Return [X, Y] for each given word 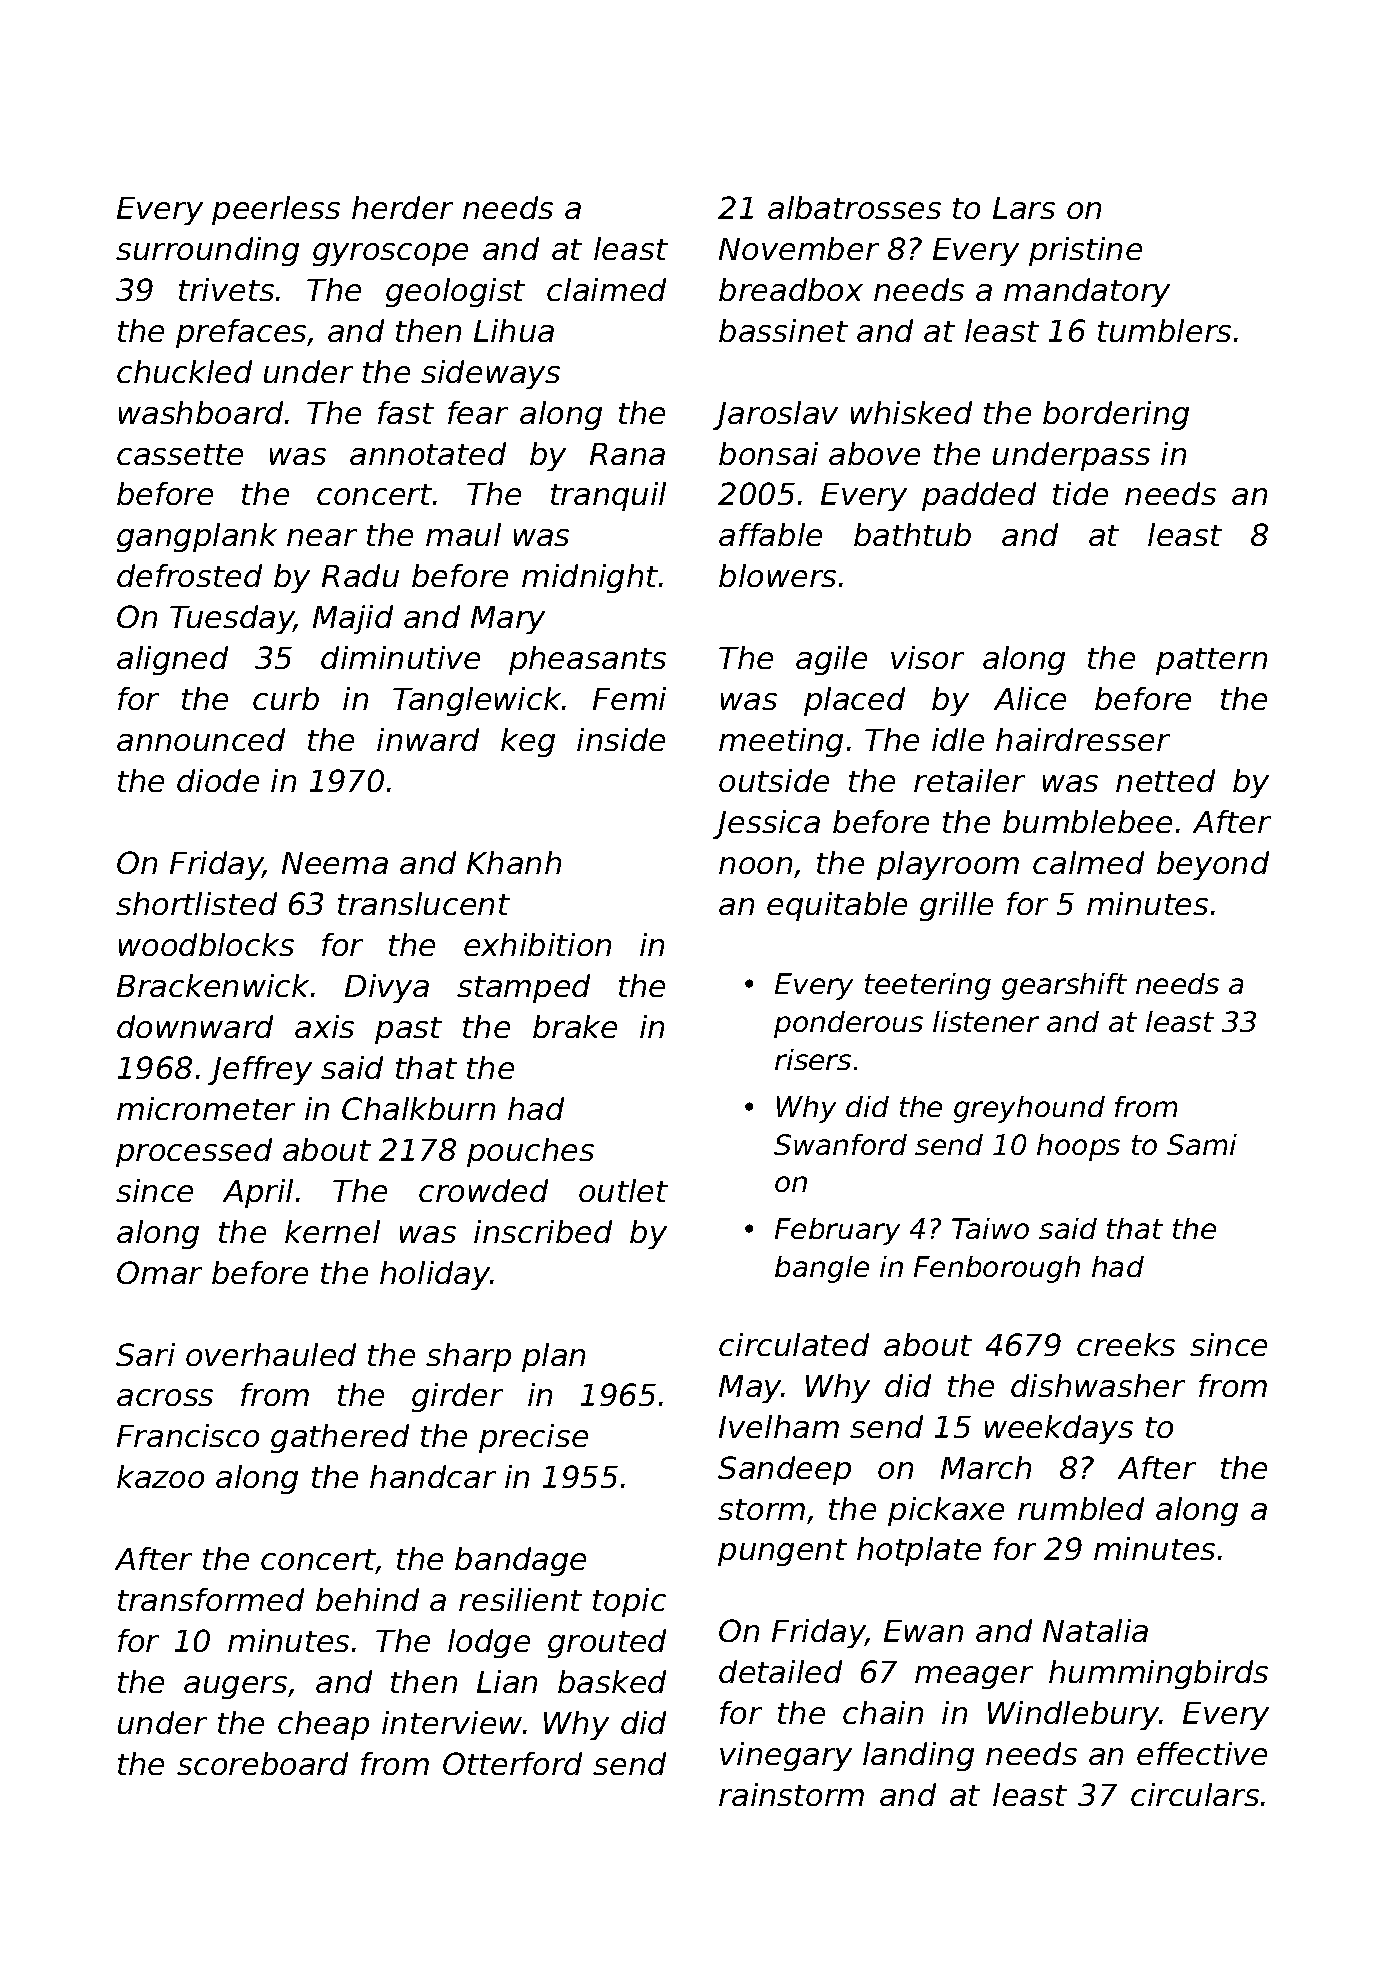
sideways [490, 374]
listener [986, 1021]
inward [428, 739]
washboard [201, 412]
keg [528, 742]
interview [452, 1722]
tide [1080, 493]
